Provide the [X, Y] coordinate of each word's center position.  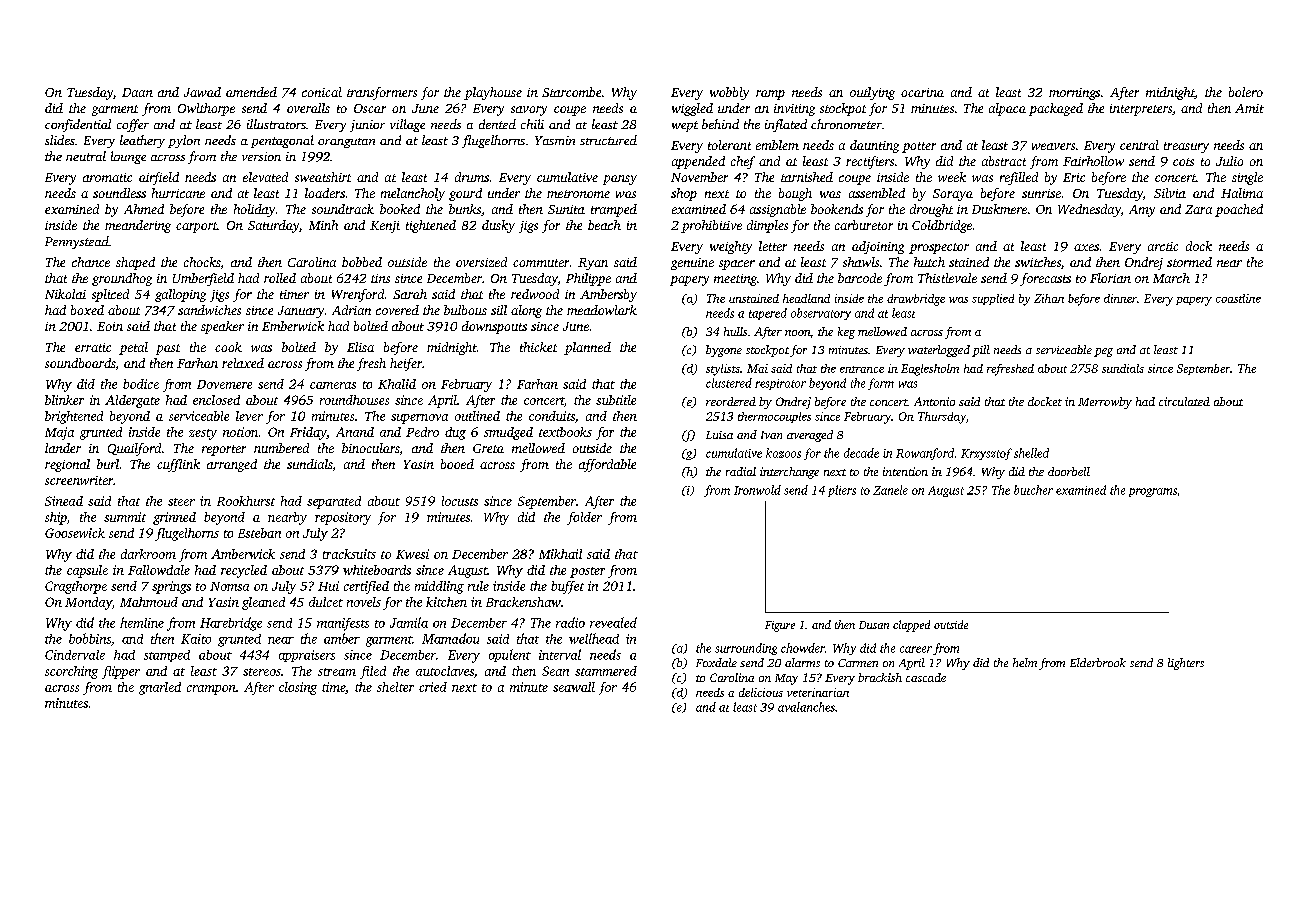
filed [373, 672]
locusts [460, 501]
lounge [128, 157]
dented [497, 124]
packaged [1056, 109]
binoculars [370, 448]
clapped [911, 626]
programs [1153, 492]
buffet [567, 587]
